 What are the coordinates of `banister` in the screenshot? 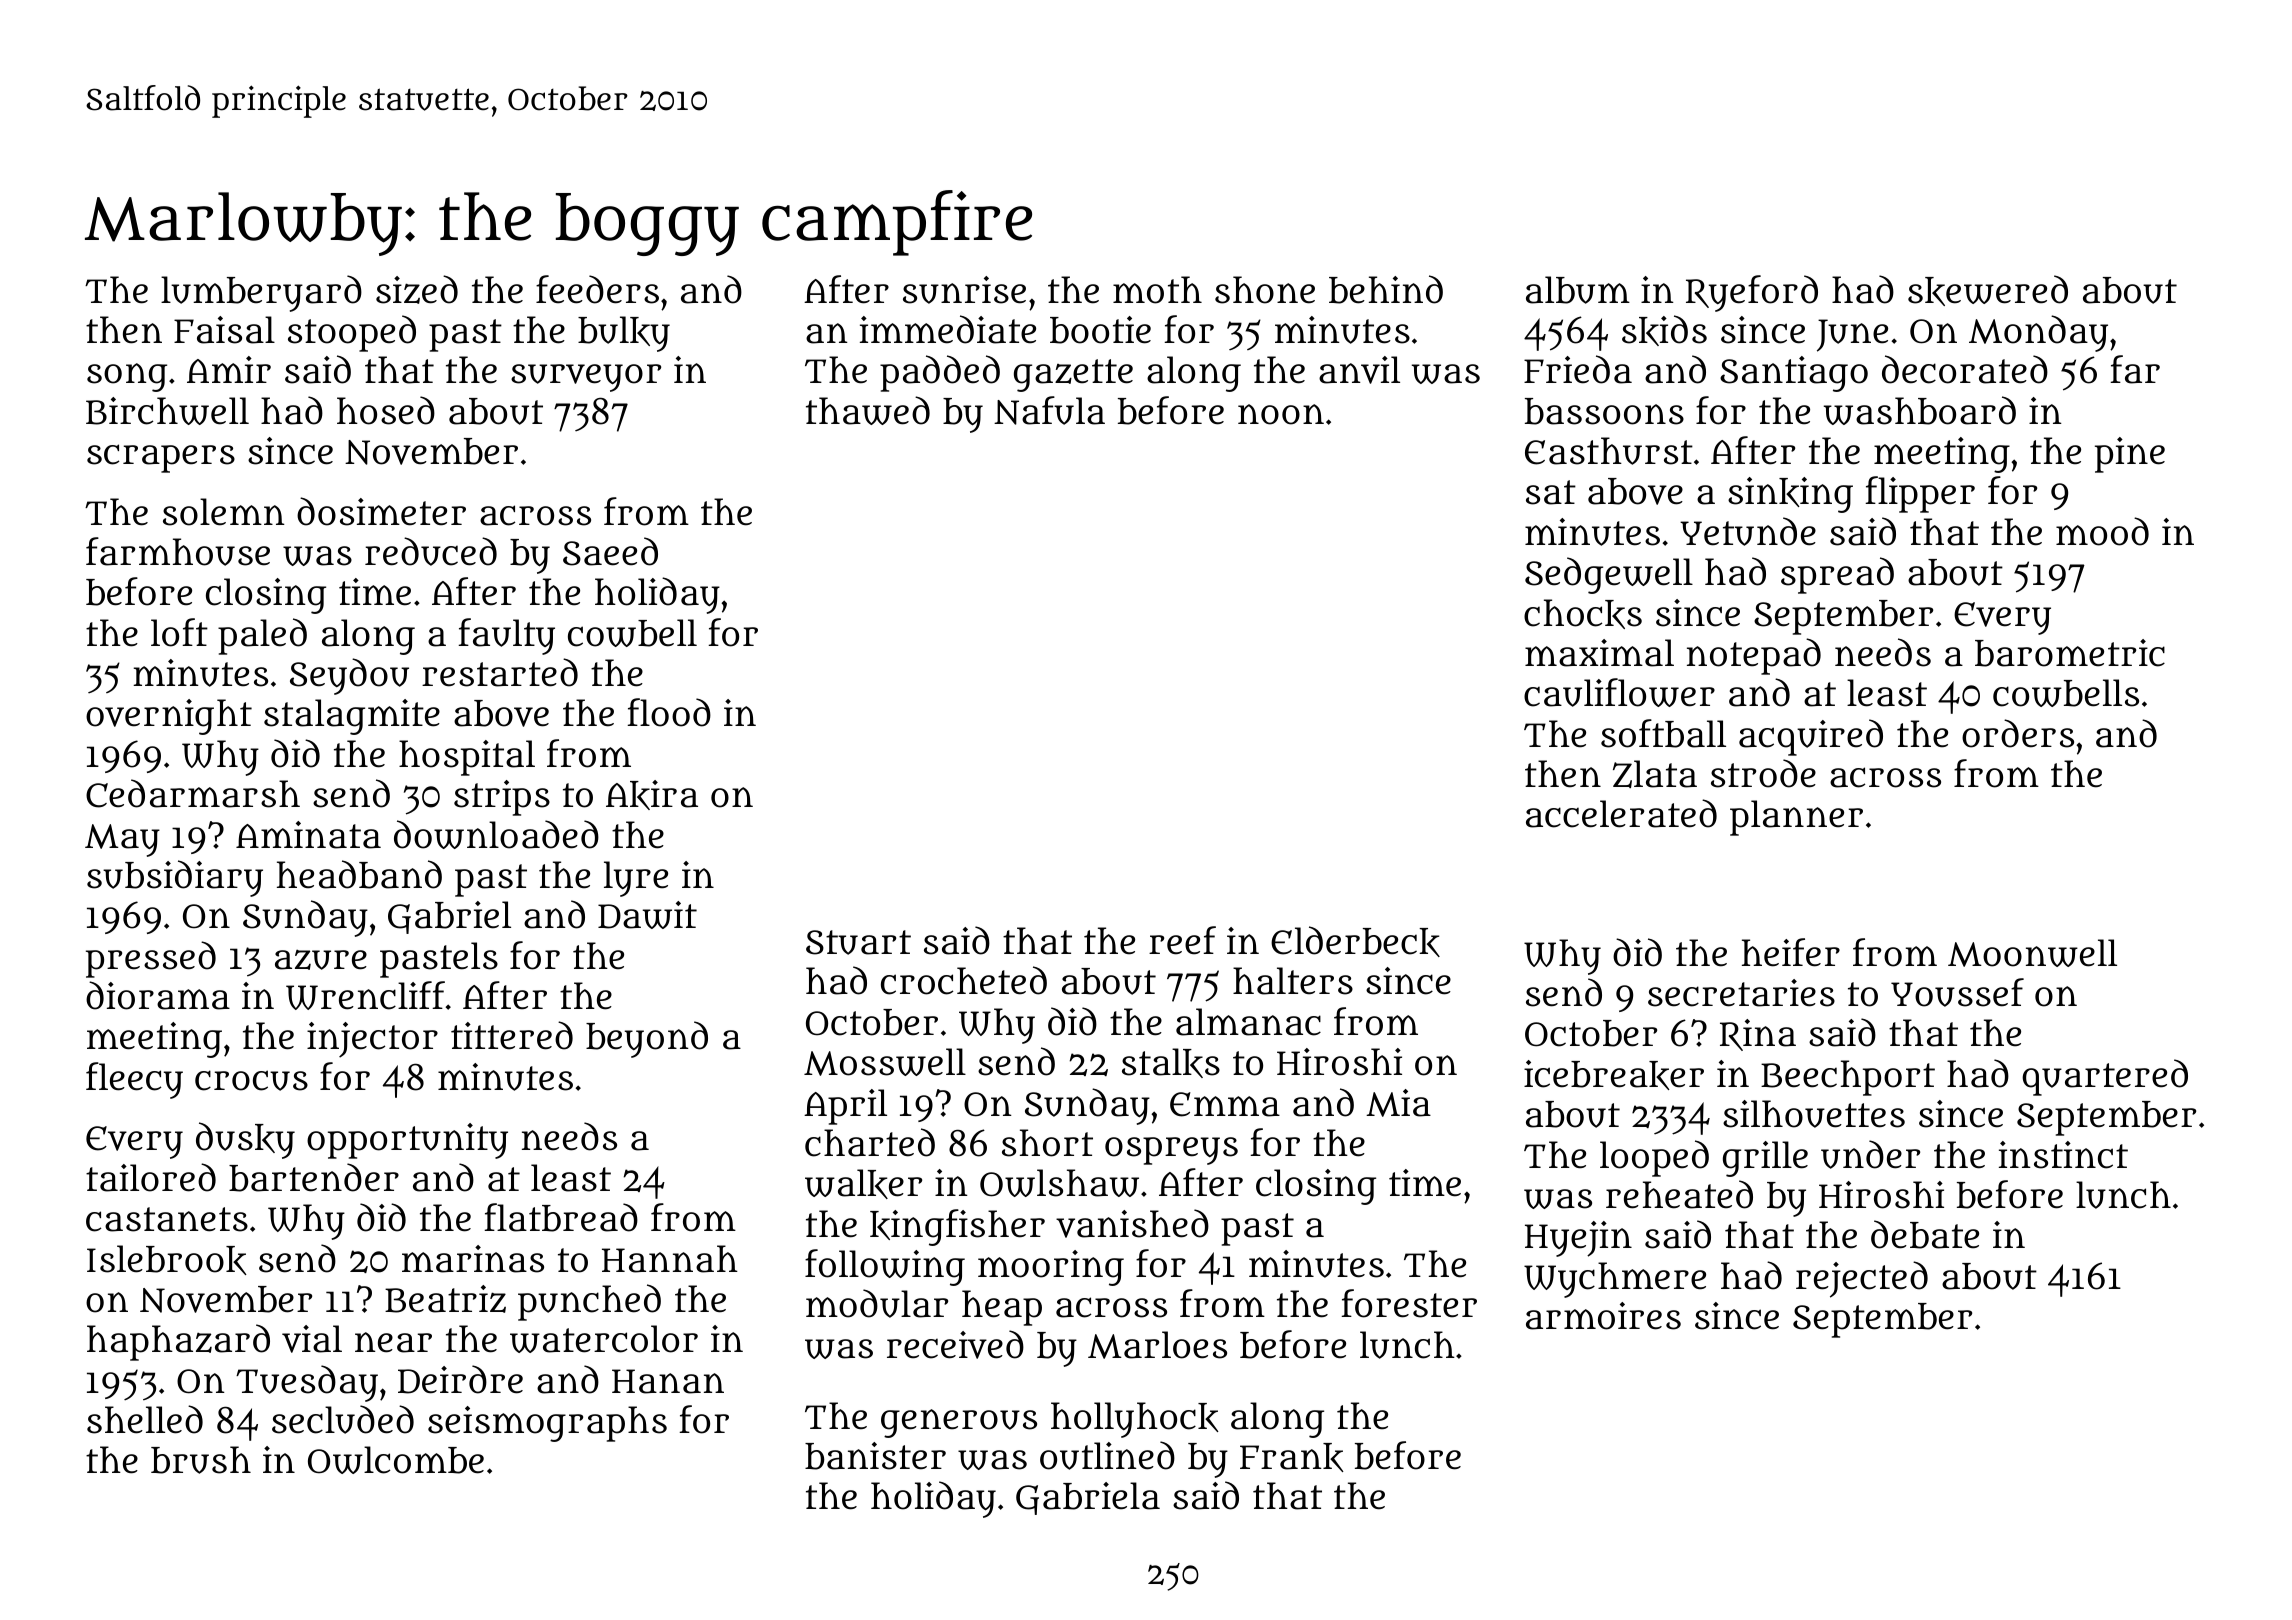 It's located at (875, 1456).
